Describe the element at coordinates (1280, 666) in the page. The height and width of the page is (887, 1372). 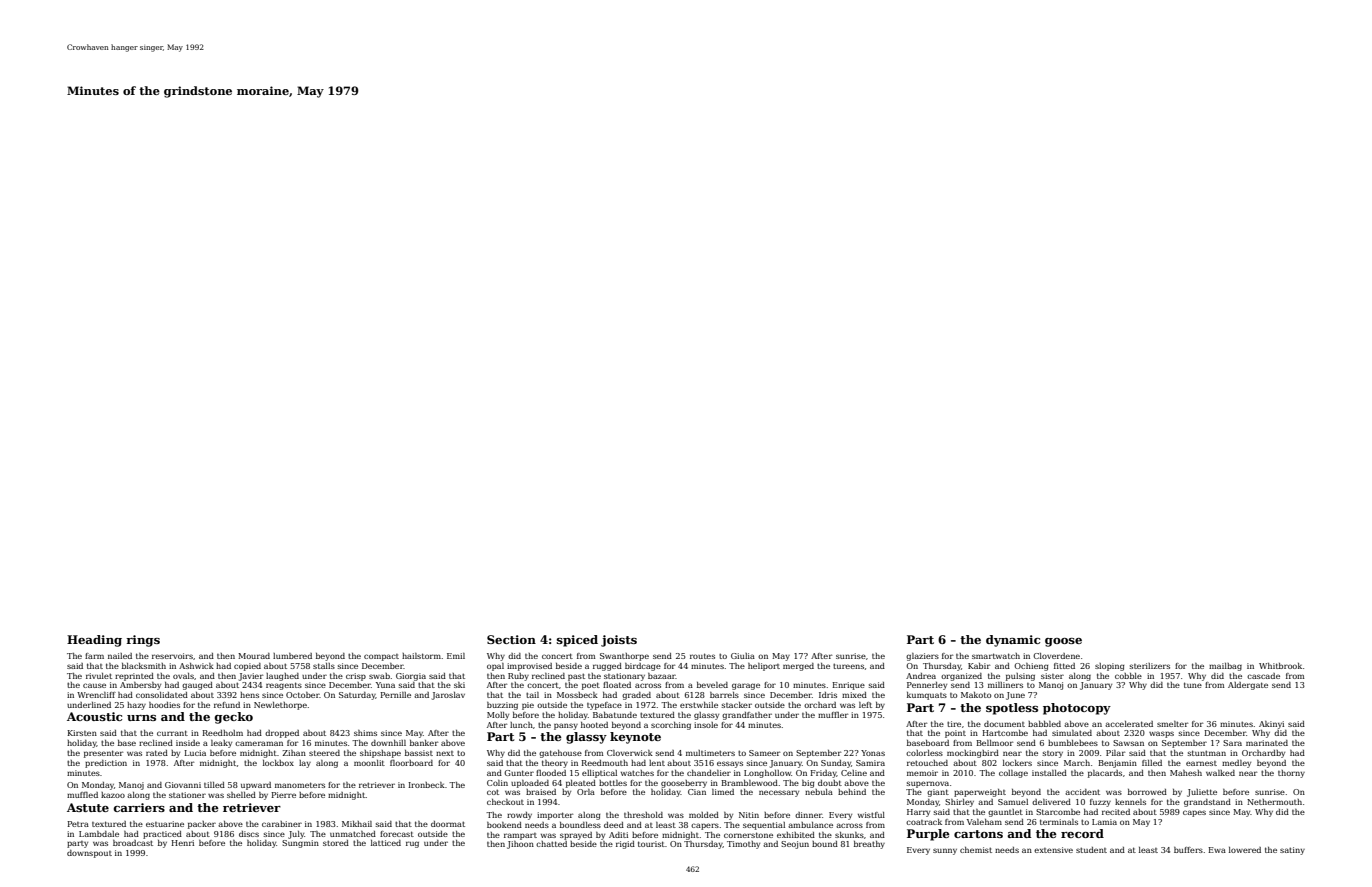
I see `Whitbrook` at that location.
